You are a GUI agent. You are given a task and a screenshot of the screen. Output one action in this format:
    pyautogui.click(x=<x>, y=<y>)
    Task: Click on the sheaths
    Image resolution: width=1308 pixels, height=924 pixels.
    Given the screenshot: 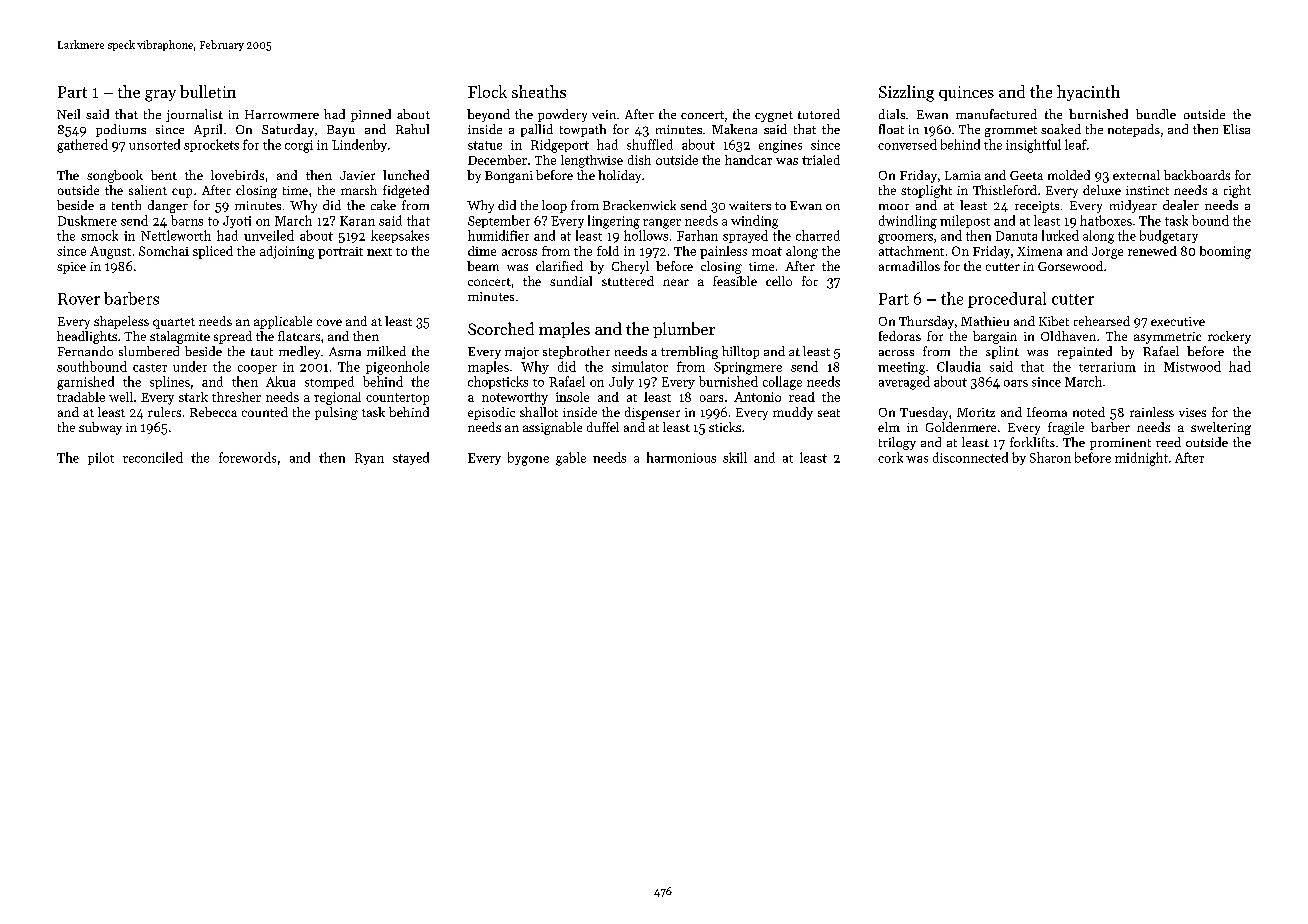 What is the action you would take?
    pyautogui.click(x=539, y=91)
